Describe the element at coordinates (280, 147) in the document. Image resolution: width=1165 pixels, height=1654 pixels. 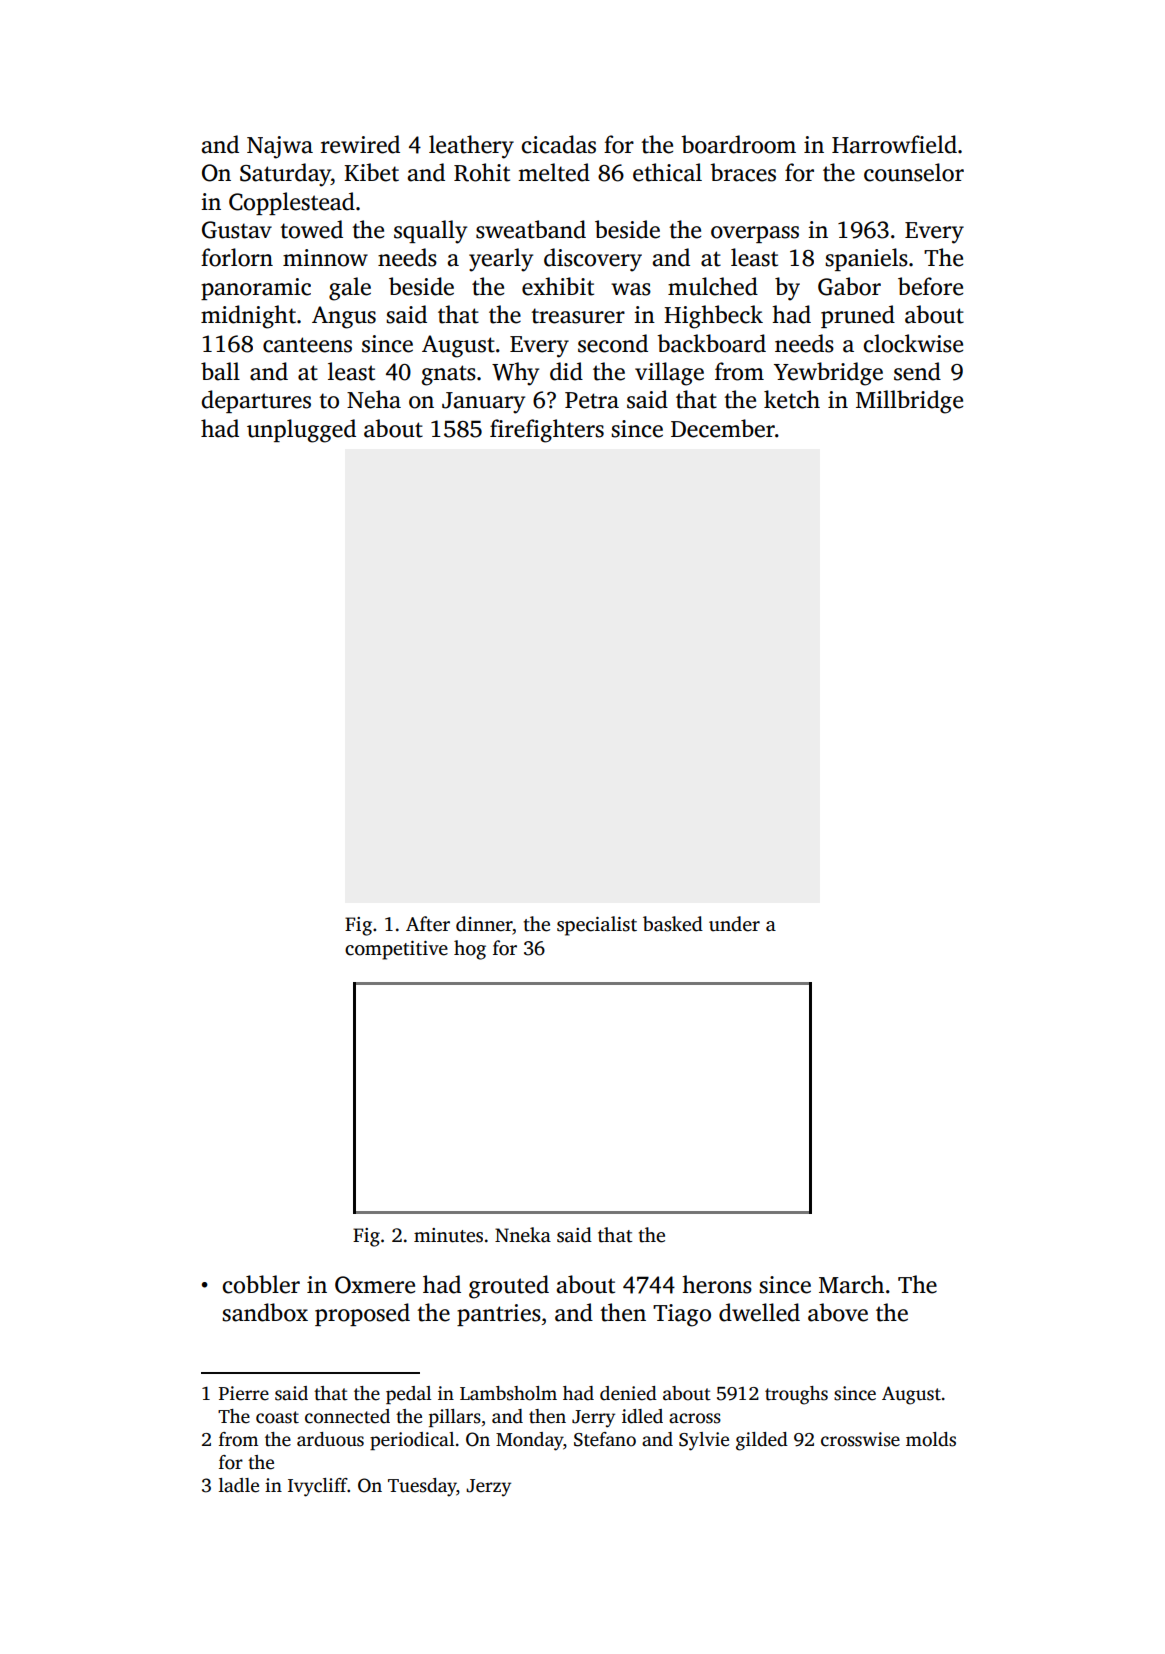
I see `Najwa` at that location.
